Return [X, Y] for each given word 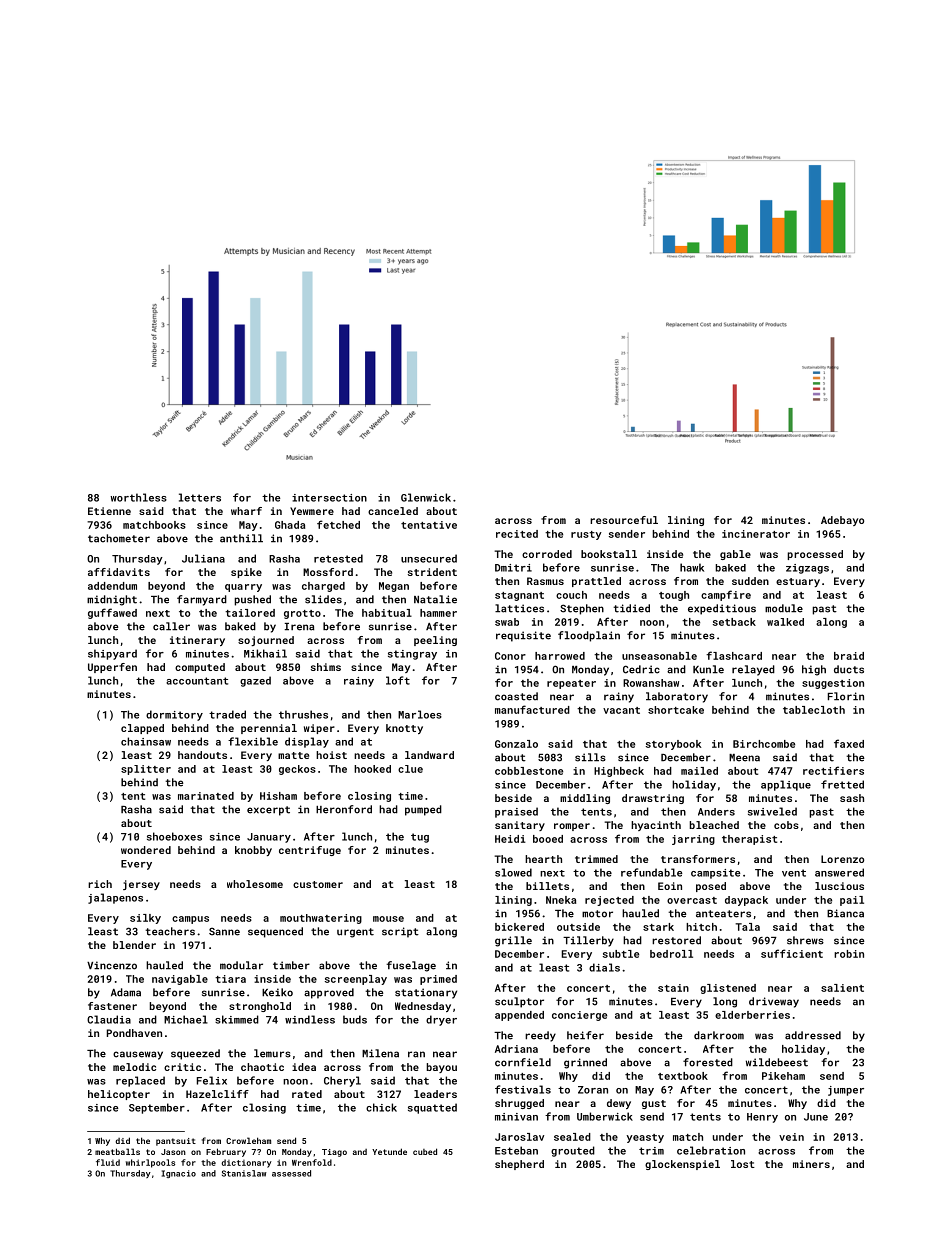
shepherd [519, 1165]
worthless [138, 497]
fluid [108, 1162]
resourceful [624, 520]
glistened [728, 989]
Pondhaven [134, 1033]
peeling [435, 641]
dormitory [174, 715]
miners [811, 1164]
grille [513, 941]
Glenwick [426, 497]
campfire [726, 595]
